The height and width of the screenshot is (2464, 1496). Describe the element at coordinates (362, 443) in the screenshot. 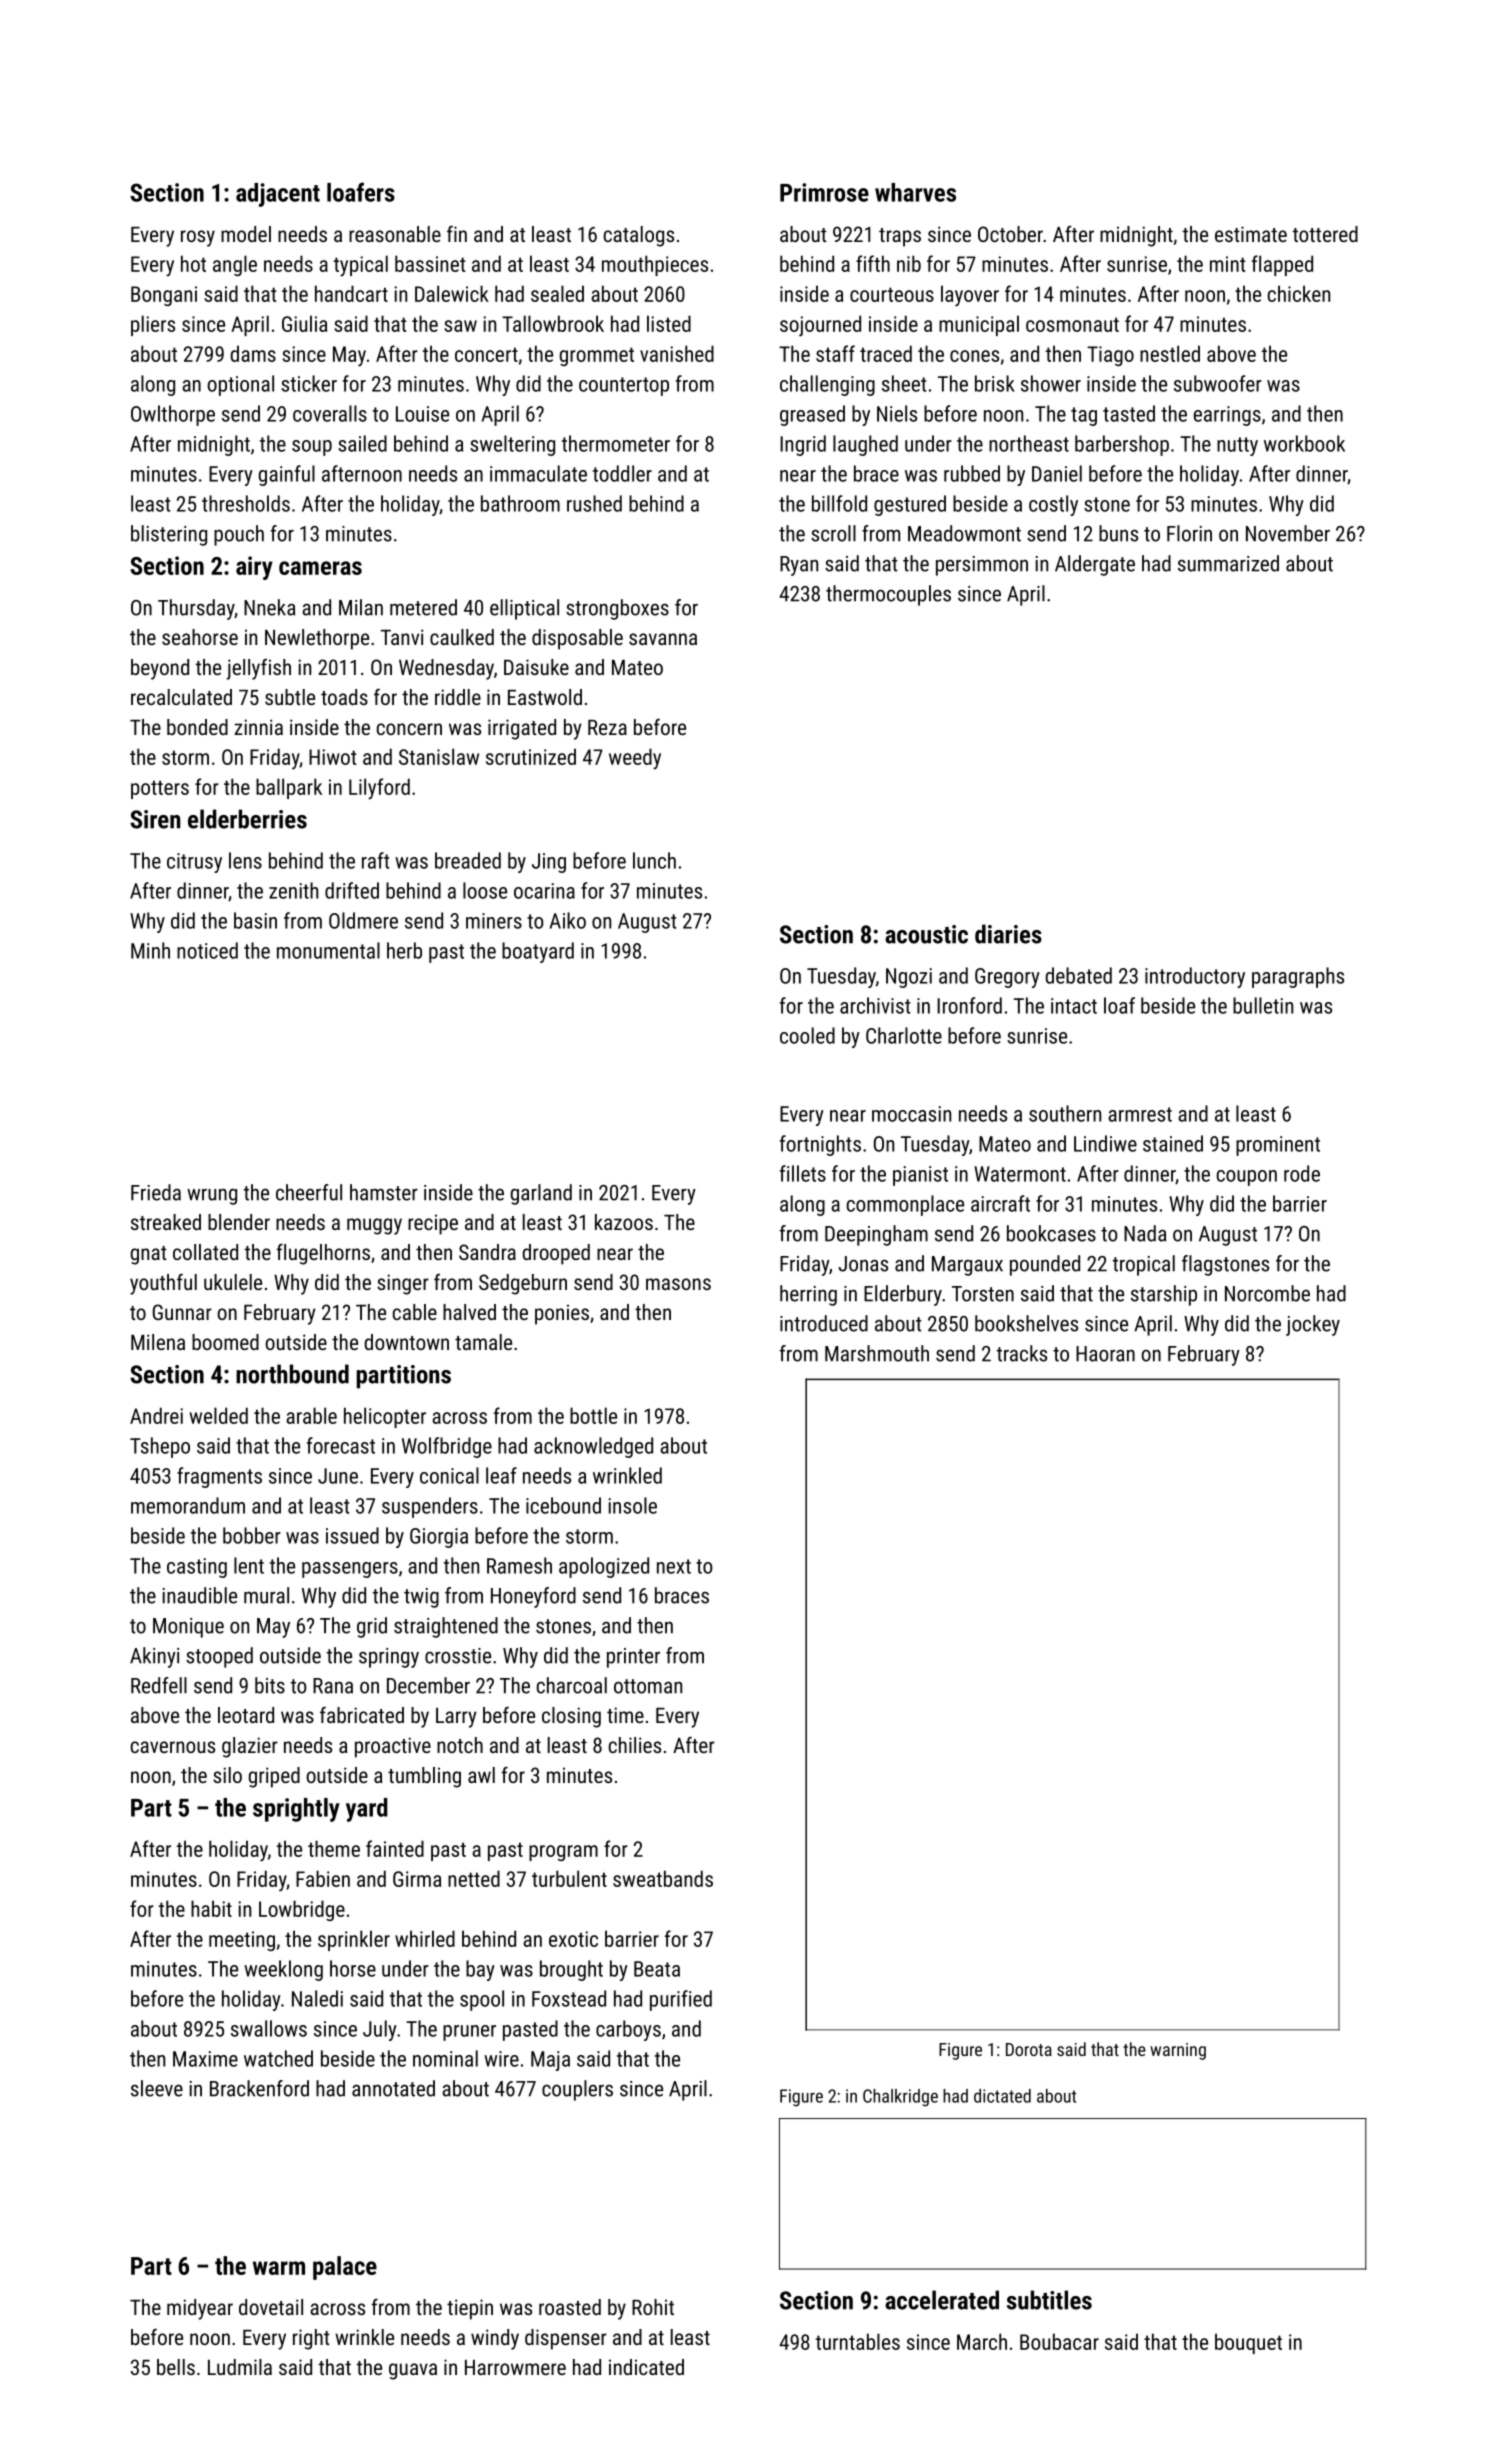

I see `sailed` at that location.
